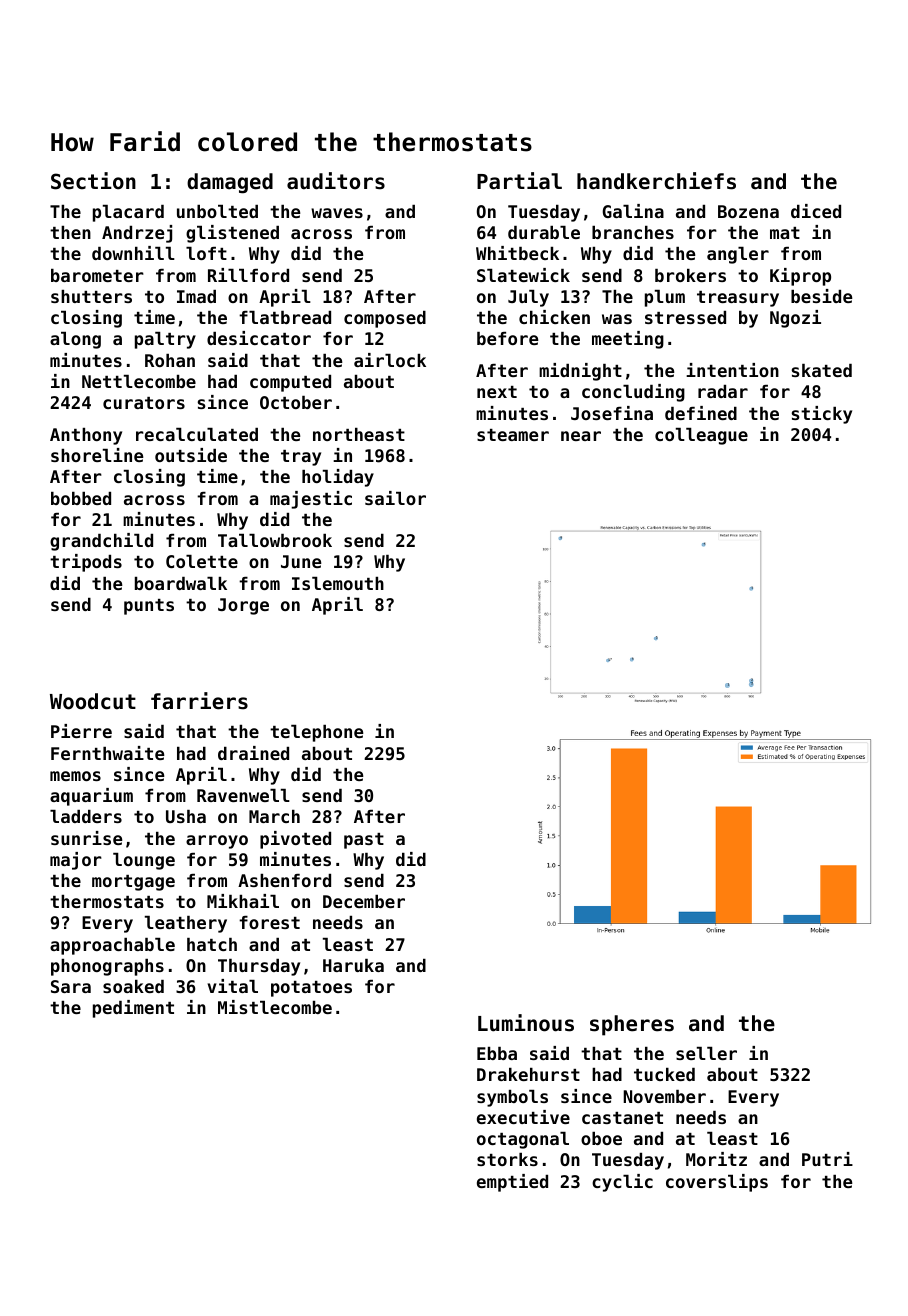  Describe the element at coordinates (107, 967) in the image. I see `phonographs` at that location.
